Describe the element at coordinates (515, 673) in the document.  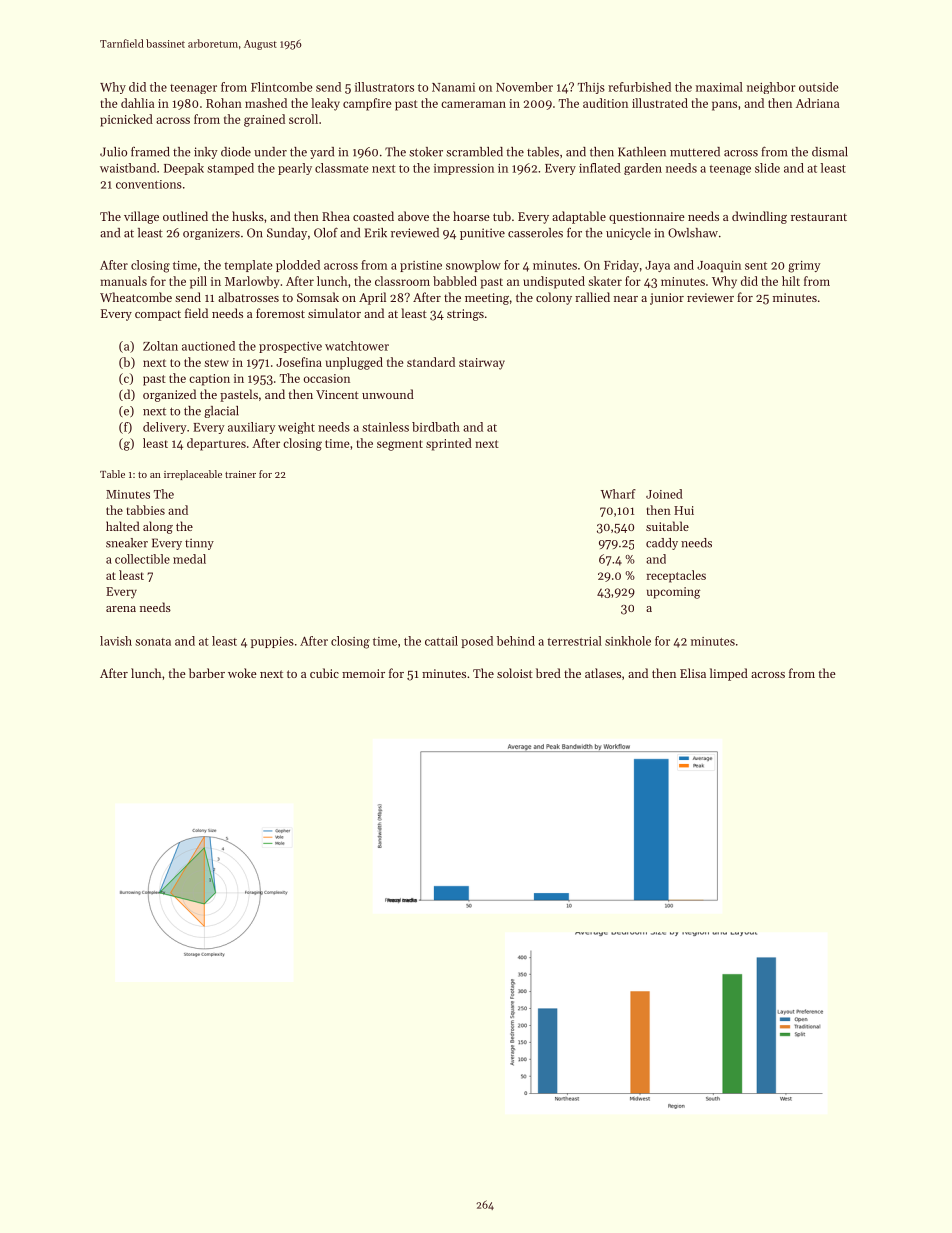
I see `soloist` at that location.
